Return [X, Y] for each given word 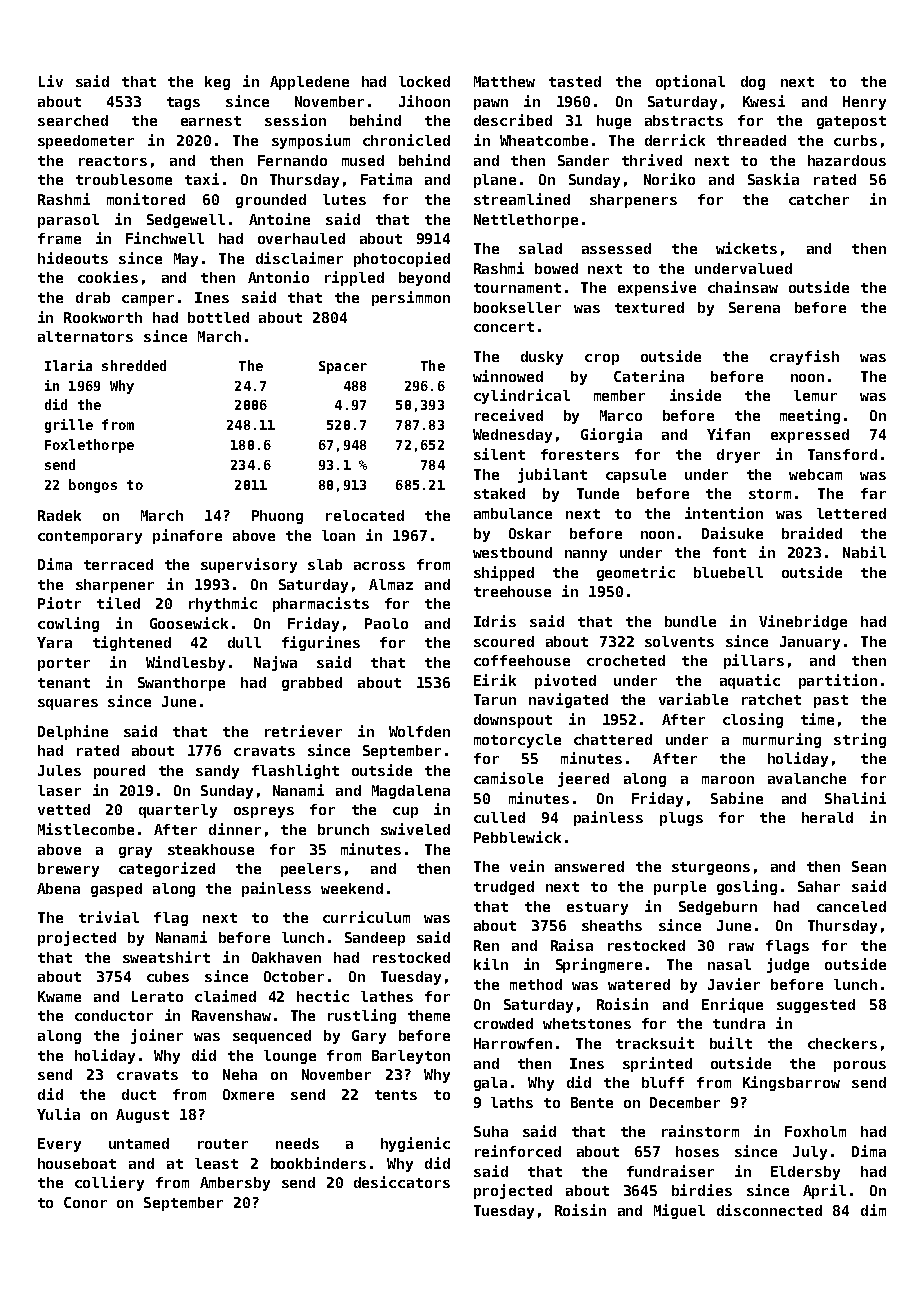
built [731, 1043]
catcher [819, 199]
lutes [344, 199]
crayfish [804, 357]
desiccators [402, 1182]
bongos [93, 486]
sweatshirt [166, 957]
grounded [271, 201]
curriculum [366, 917]
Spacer [343, 367]
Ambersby [235, 1184]
